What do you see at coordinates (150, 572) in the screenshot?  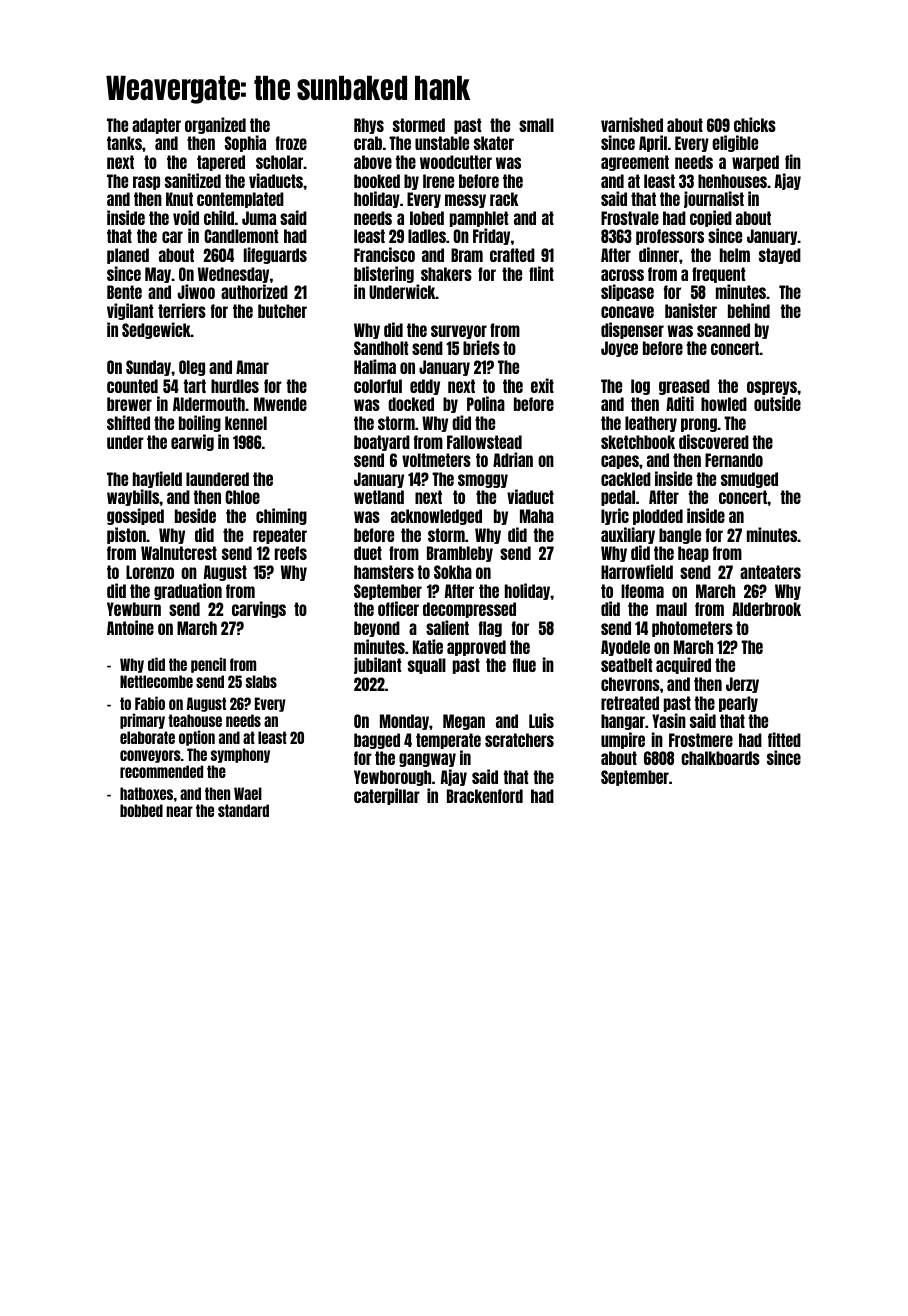 I see `Lorenzo` at bounding box center [150, 572].
